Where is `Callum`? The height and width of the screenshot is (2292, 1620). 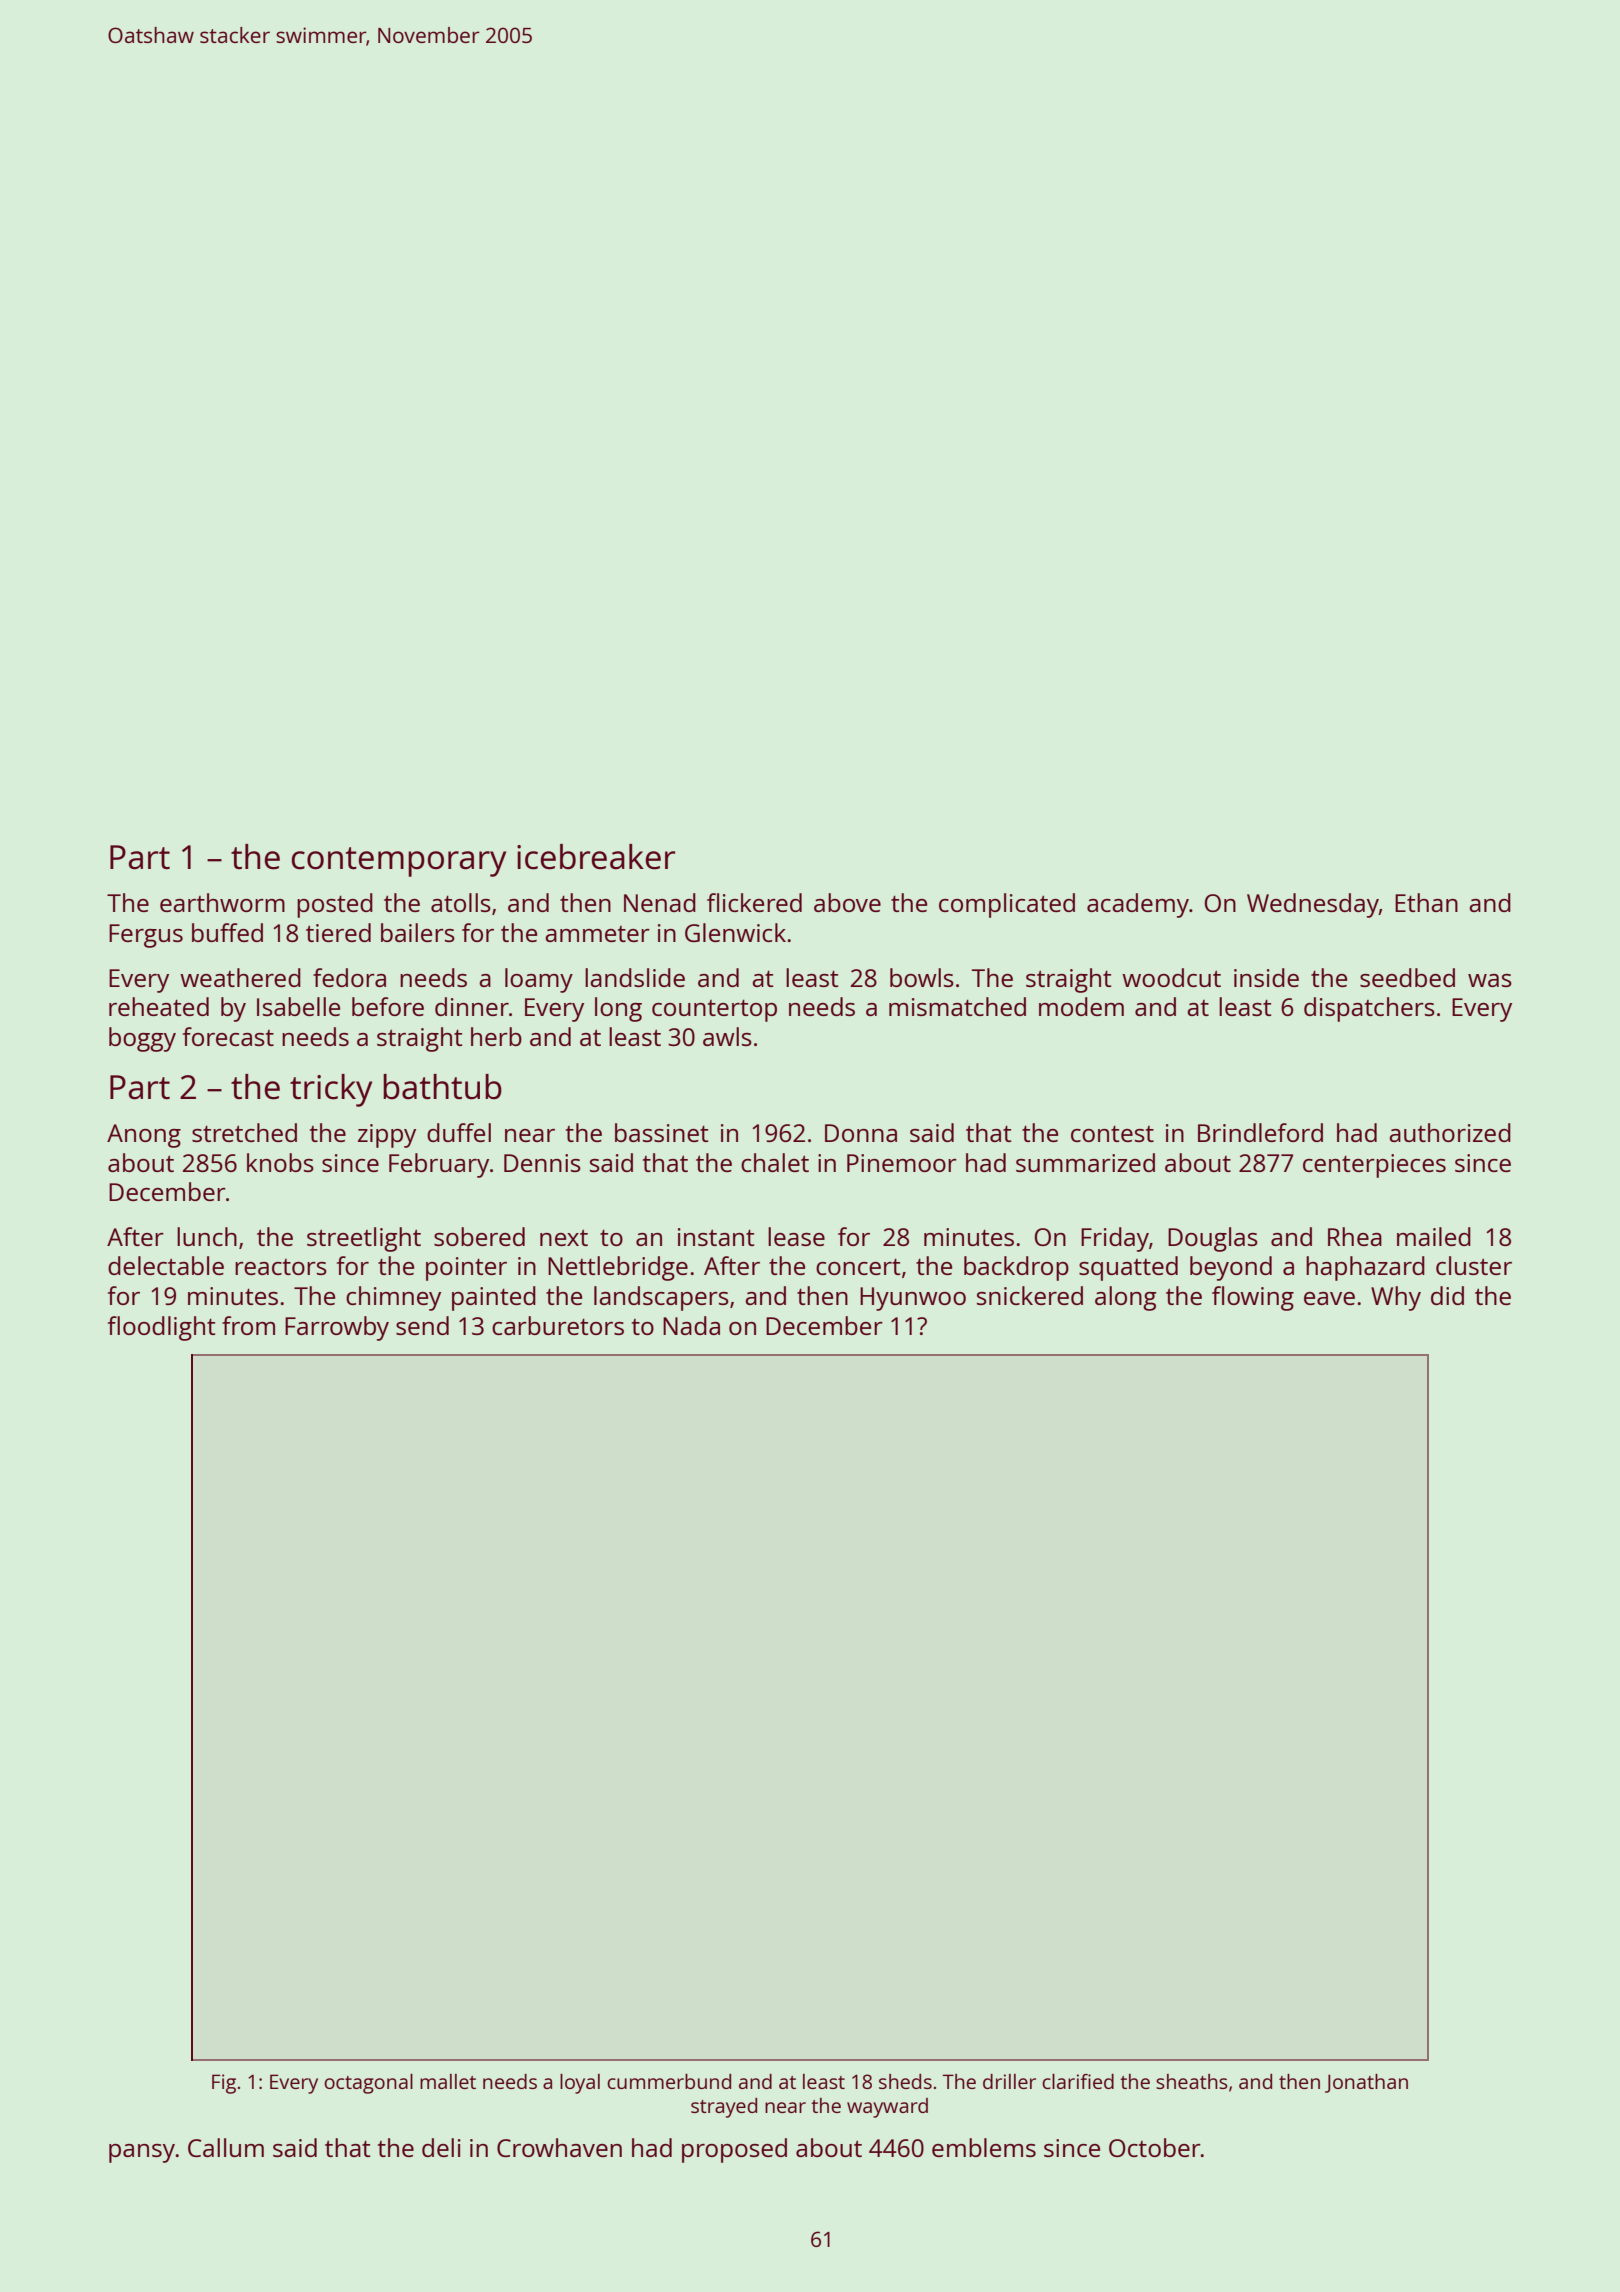
Callum is located at coordinates (226, 2147).
